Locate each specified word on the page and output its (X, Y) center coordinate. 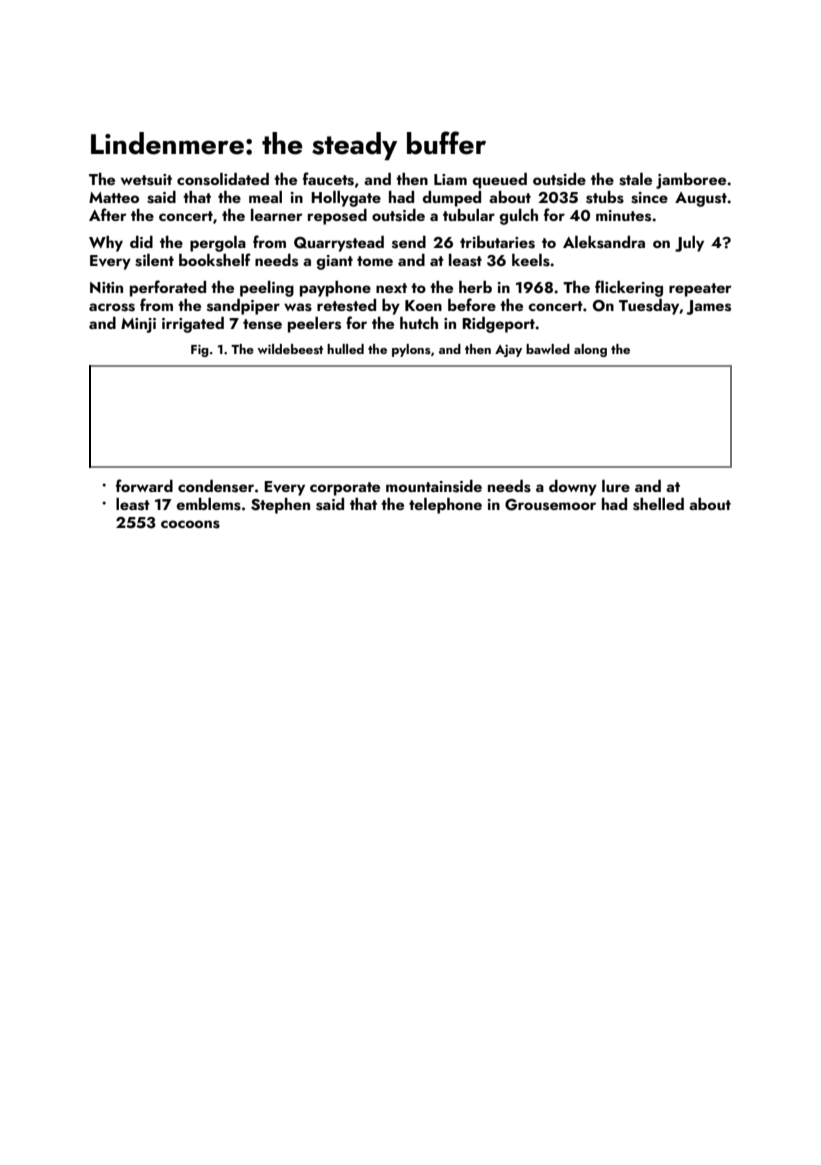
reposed (337, 217)
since (649, 198)
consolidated (223, 179)
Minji (138, 325)
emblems (208, 504)
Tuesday (649, 307)
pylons (411, 350)
